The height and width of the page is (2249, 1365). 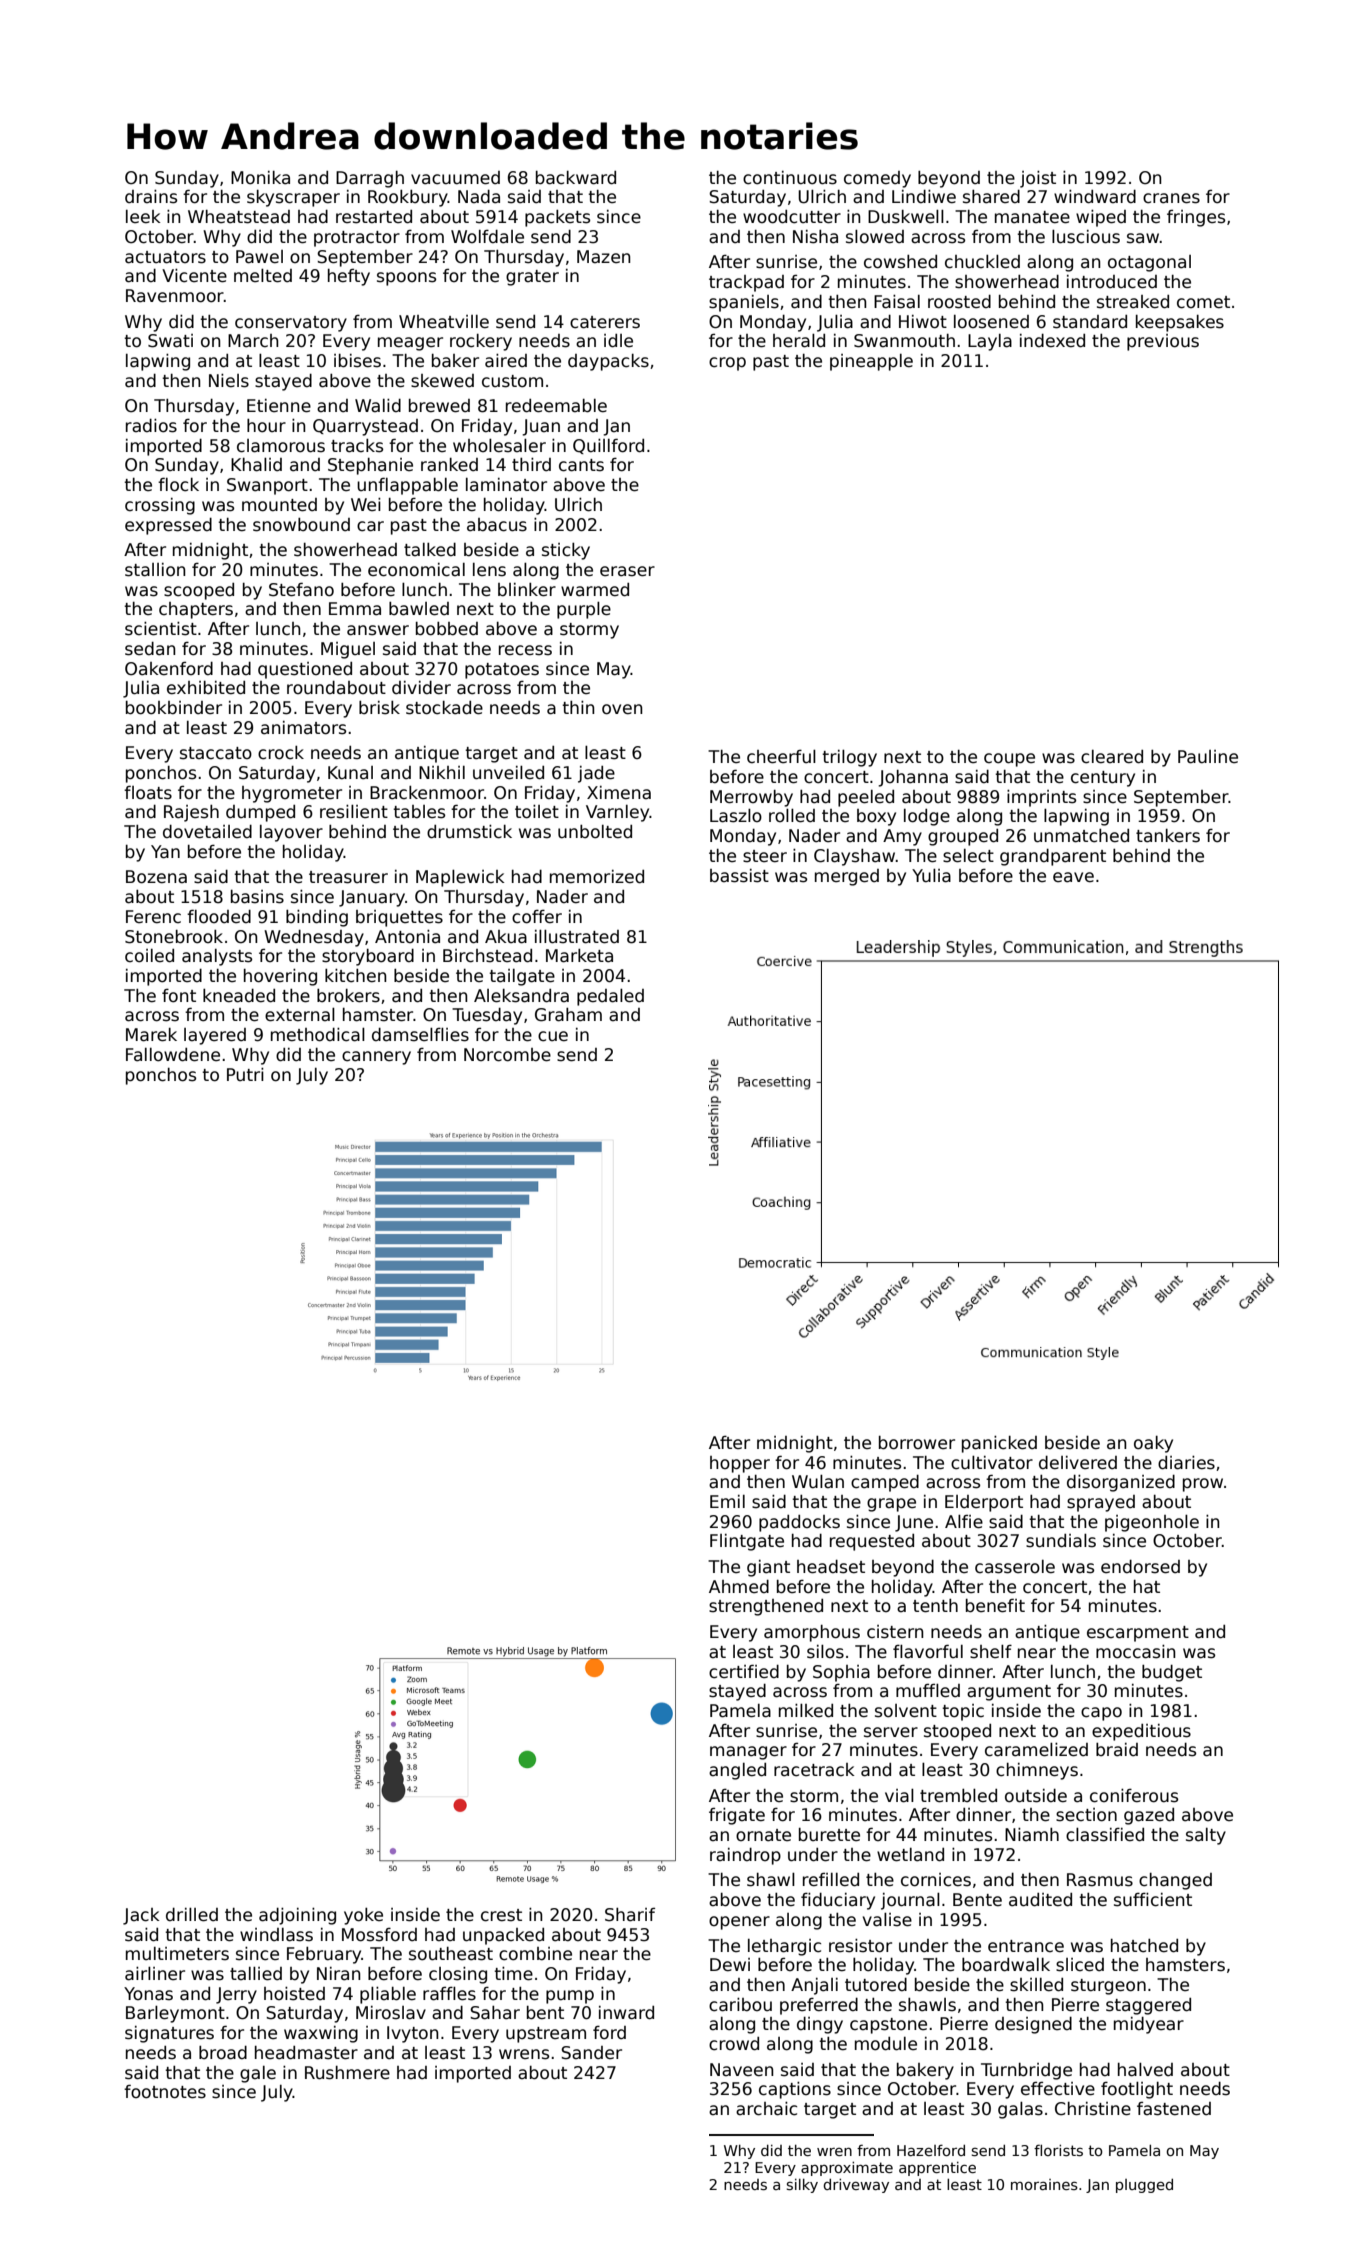 What do you see at coordinates (1171, 198) in the page?
I see `cranes` at bounding box center [1171, 198].
